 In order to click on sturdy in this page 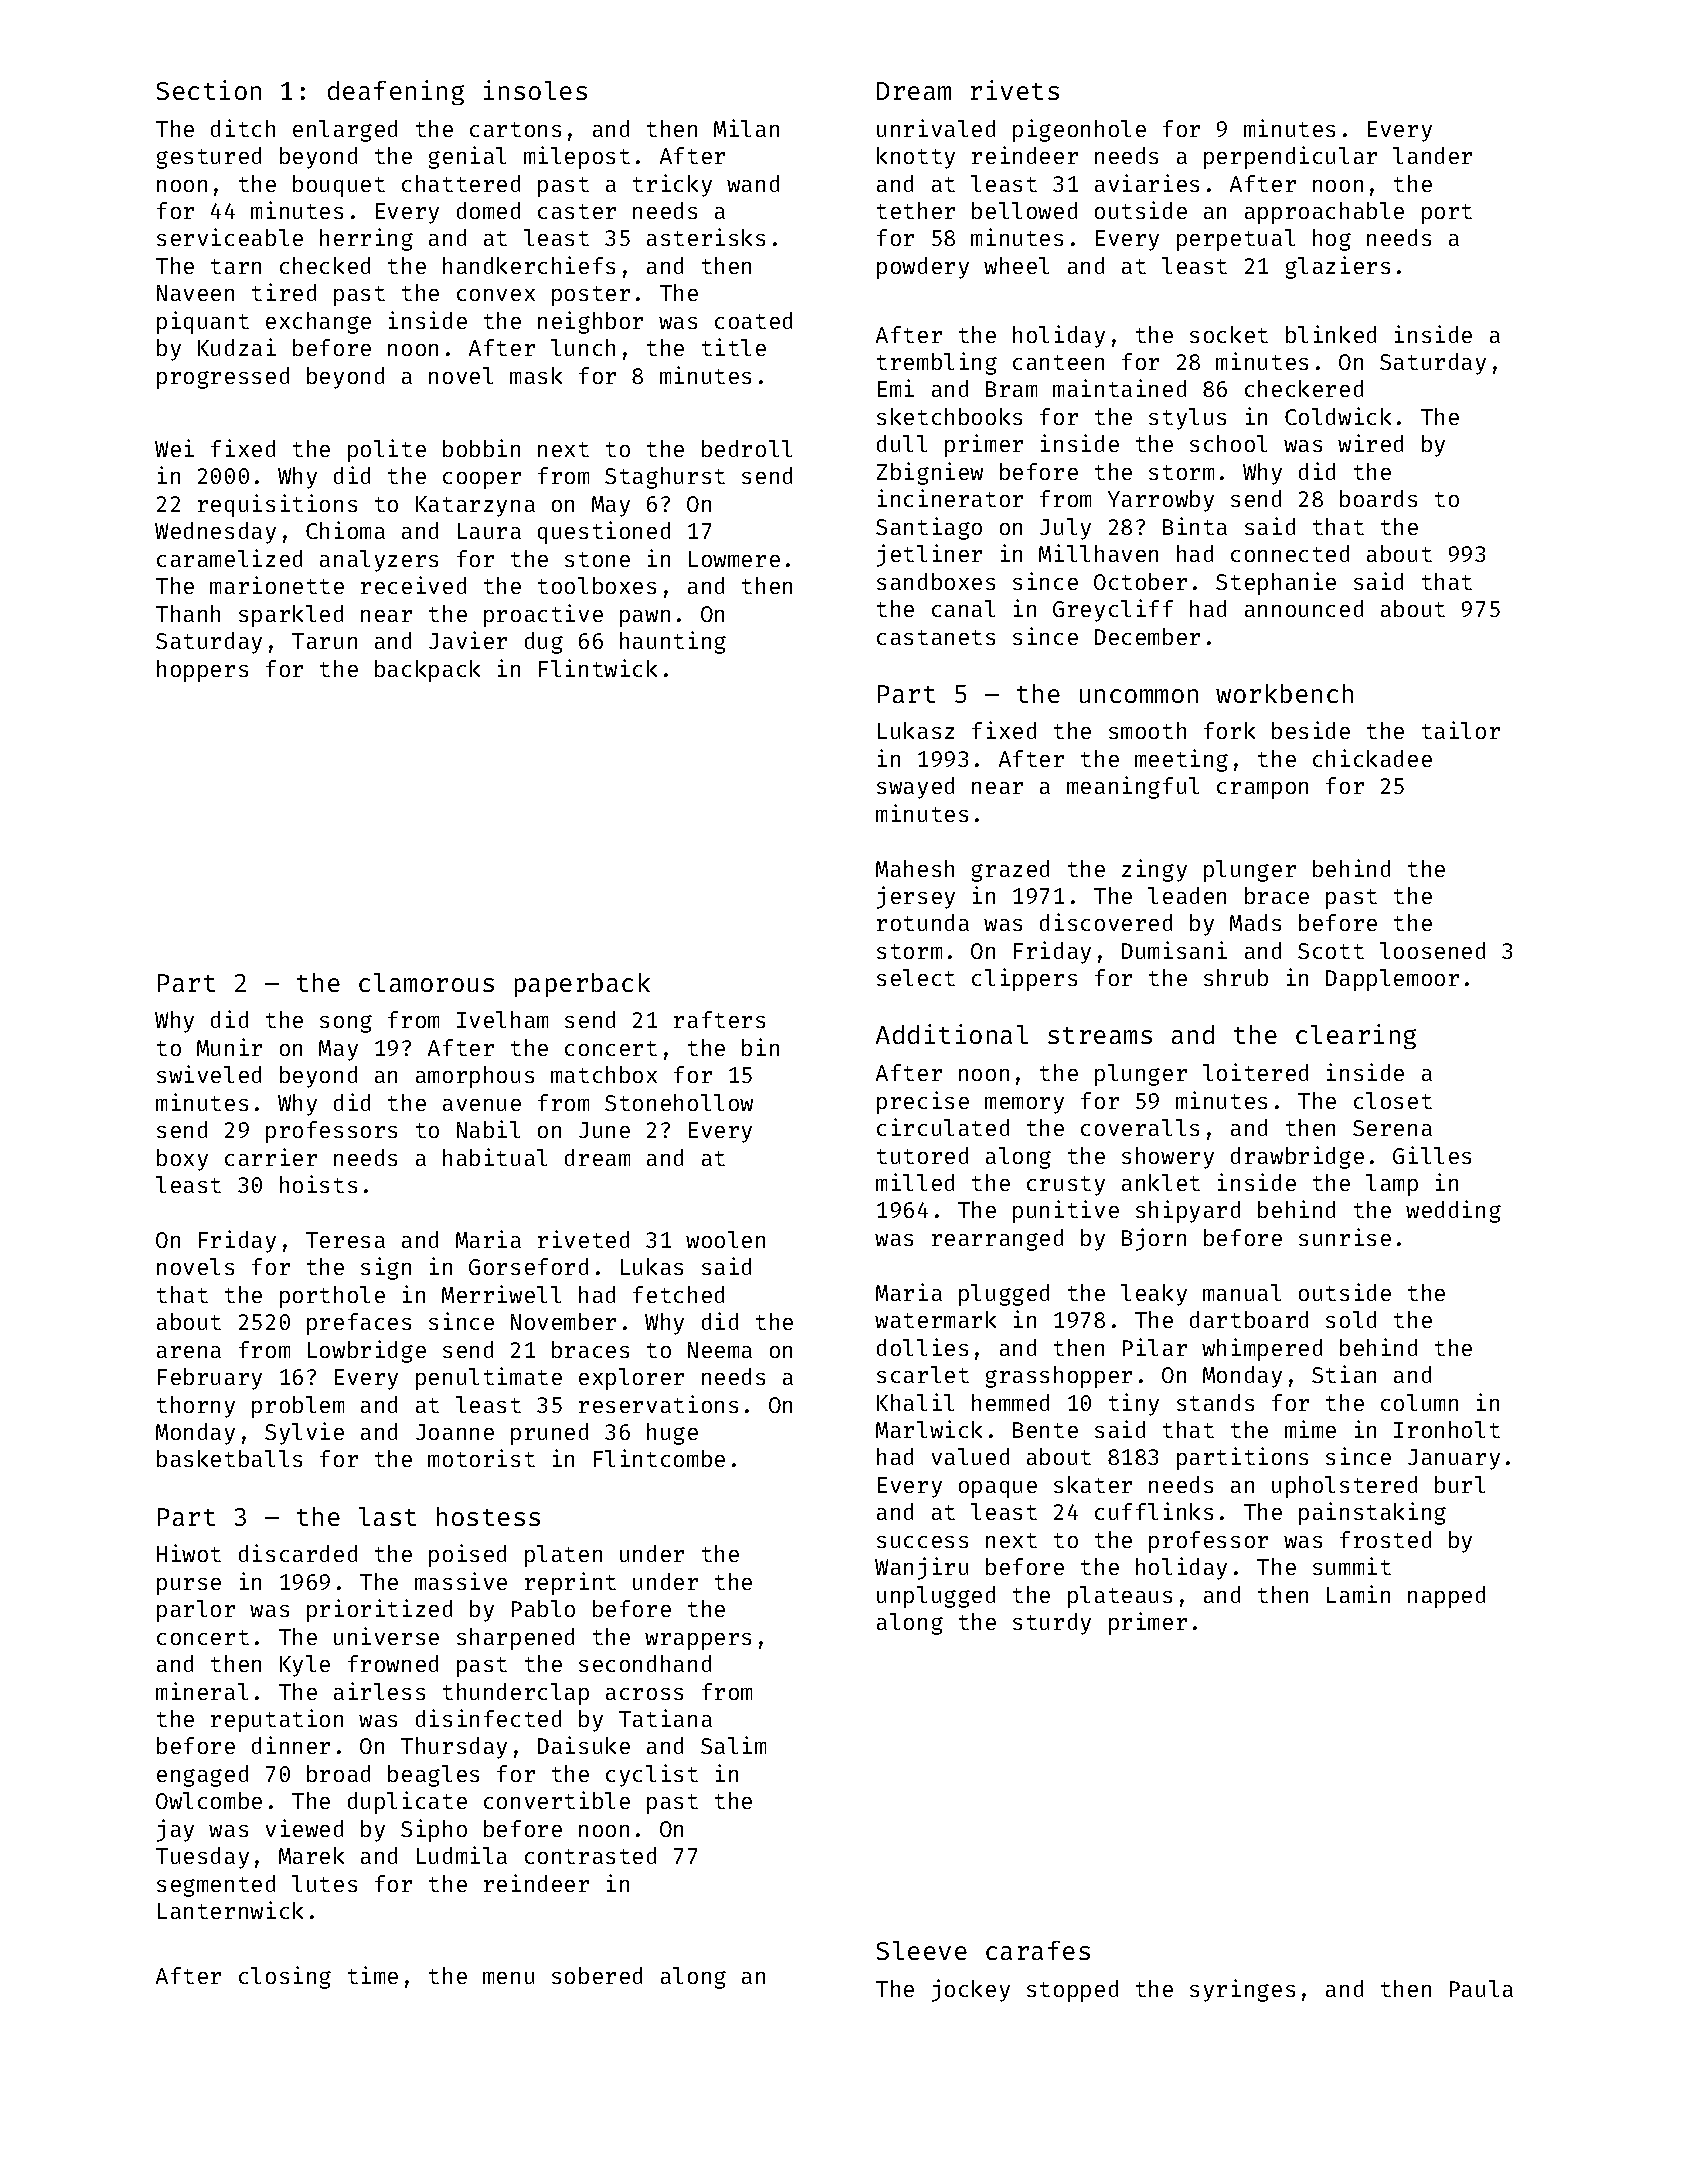, I will do `click(1052, 1624)`.
